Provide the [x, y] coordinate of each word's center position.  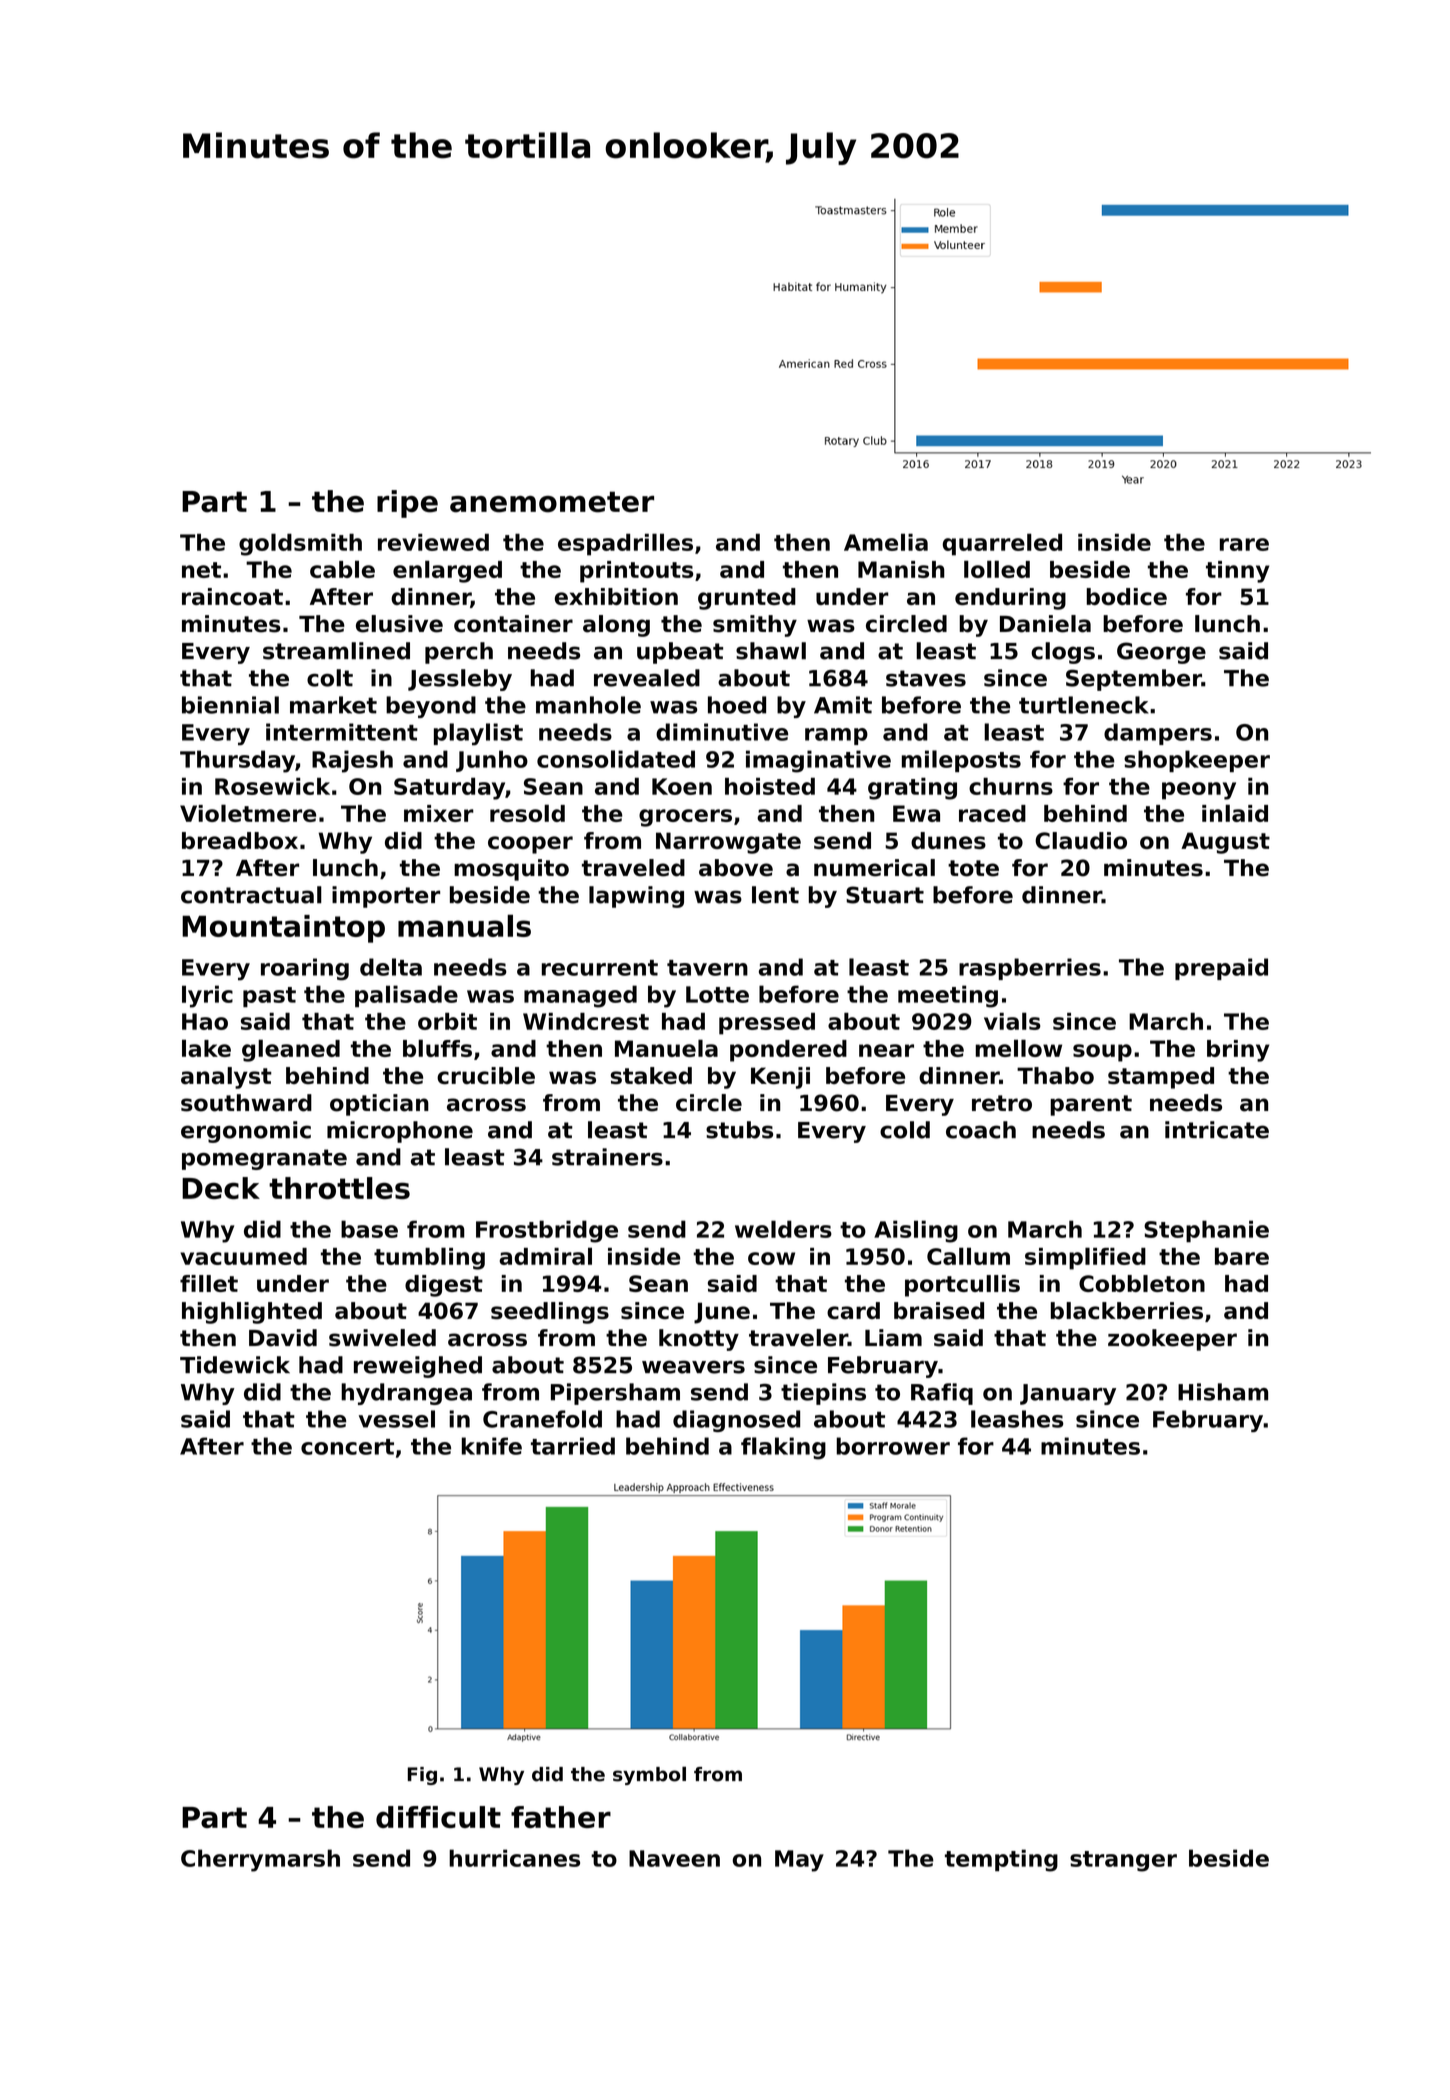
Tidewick [235, 1365]
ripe [407, 504]
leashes [1017, 1419]
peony [1199, 791]
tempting [1001, 1860]
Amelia [886, 542]
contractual [251, 895]
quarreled [1002, 544]
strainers [607, 1157]
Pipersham [615, 1394]
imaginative [818, 761]
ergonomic [246, 1132]
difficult [438, 1817]
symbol [649, 1775]
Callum [968, 1256]
